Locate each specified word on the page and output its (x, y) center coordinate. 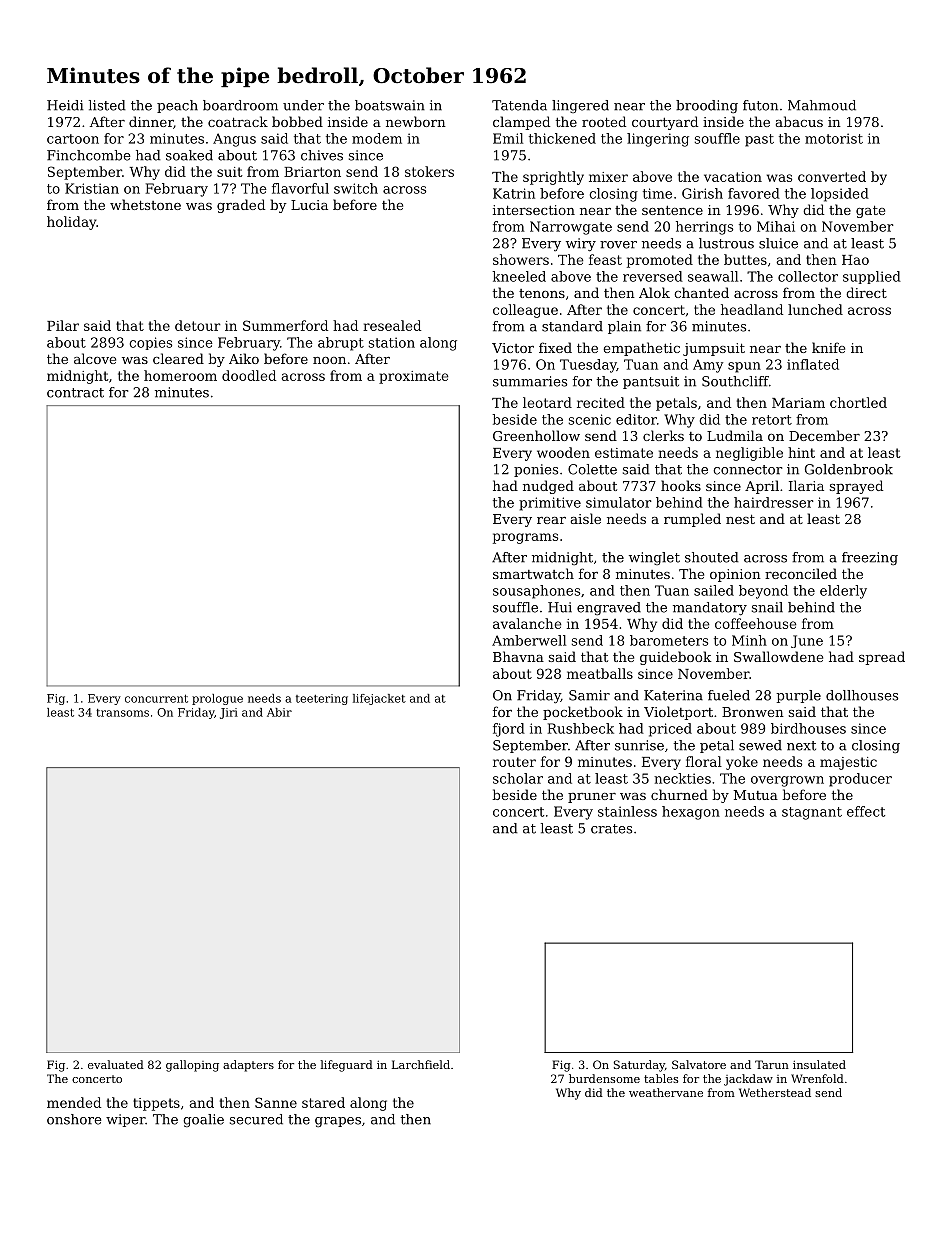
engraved (609, 608)
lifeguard (346, 1066)
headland (752, 309)
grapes (338, 1122)
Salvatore (699, 1064)
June (807, 641)
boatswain (390, 105)
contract (75, 393)
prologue (217, 699)
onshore (74, 1119)
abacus (799, 121)
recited (601, 402)
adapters (248, 1066)
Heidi (65, 105)
